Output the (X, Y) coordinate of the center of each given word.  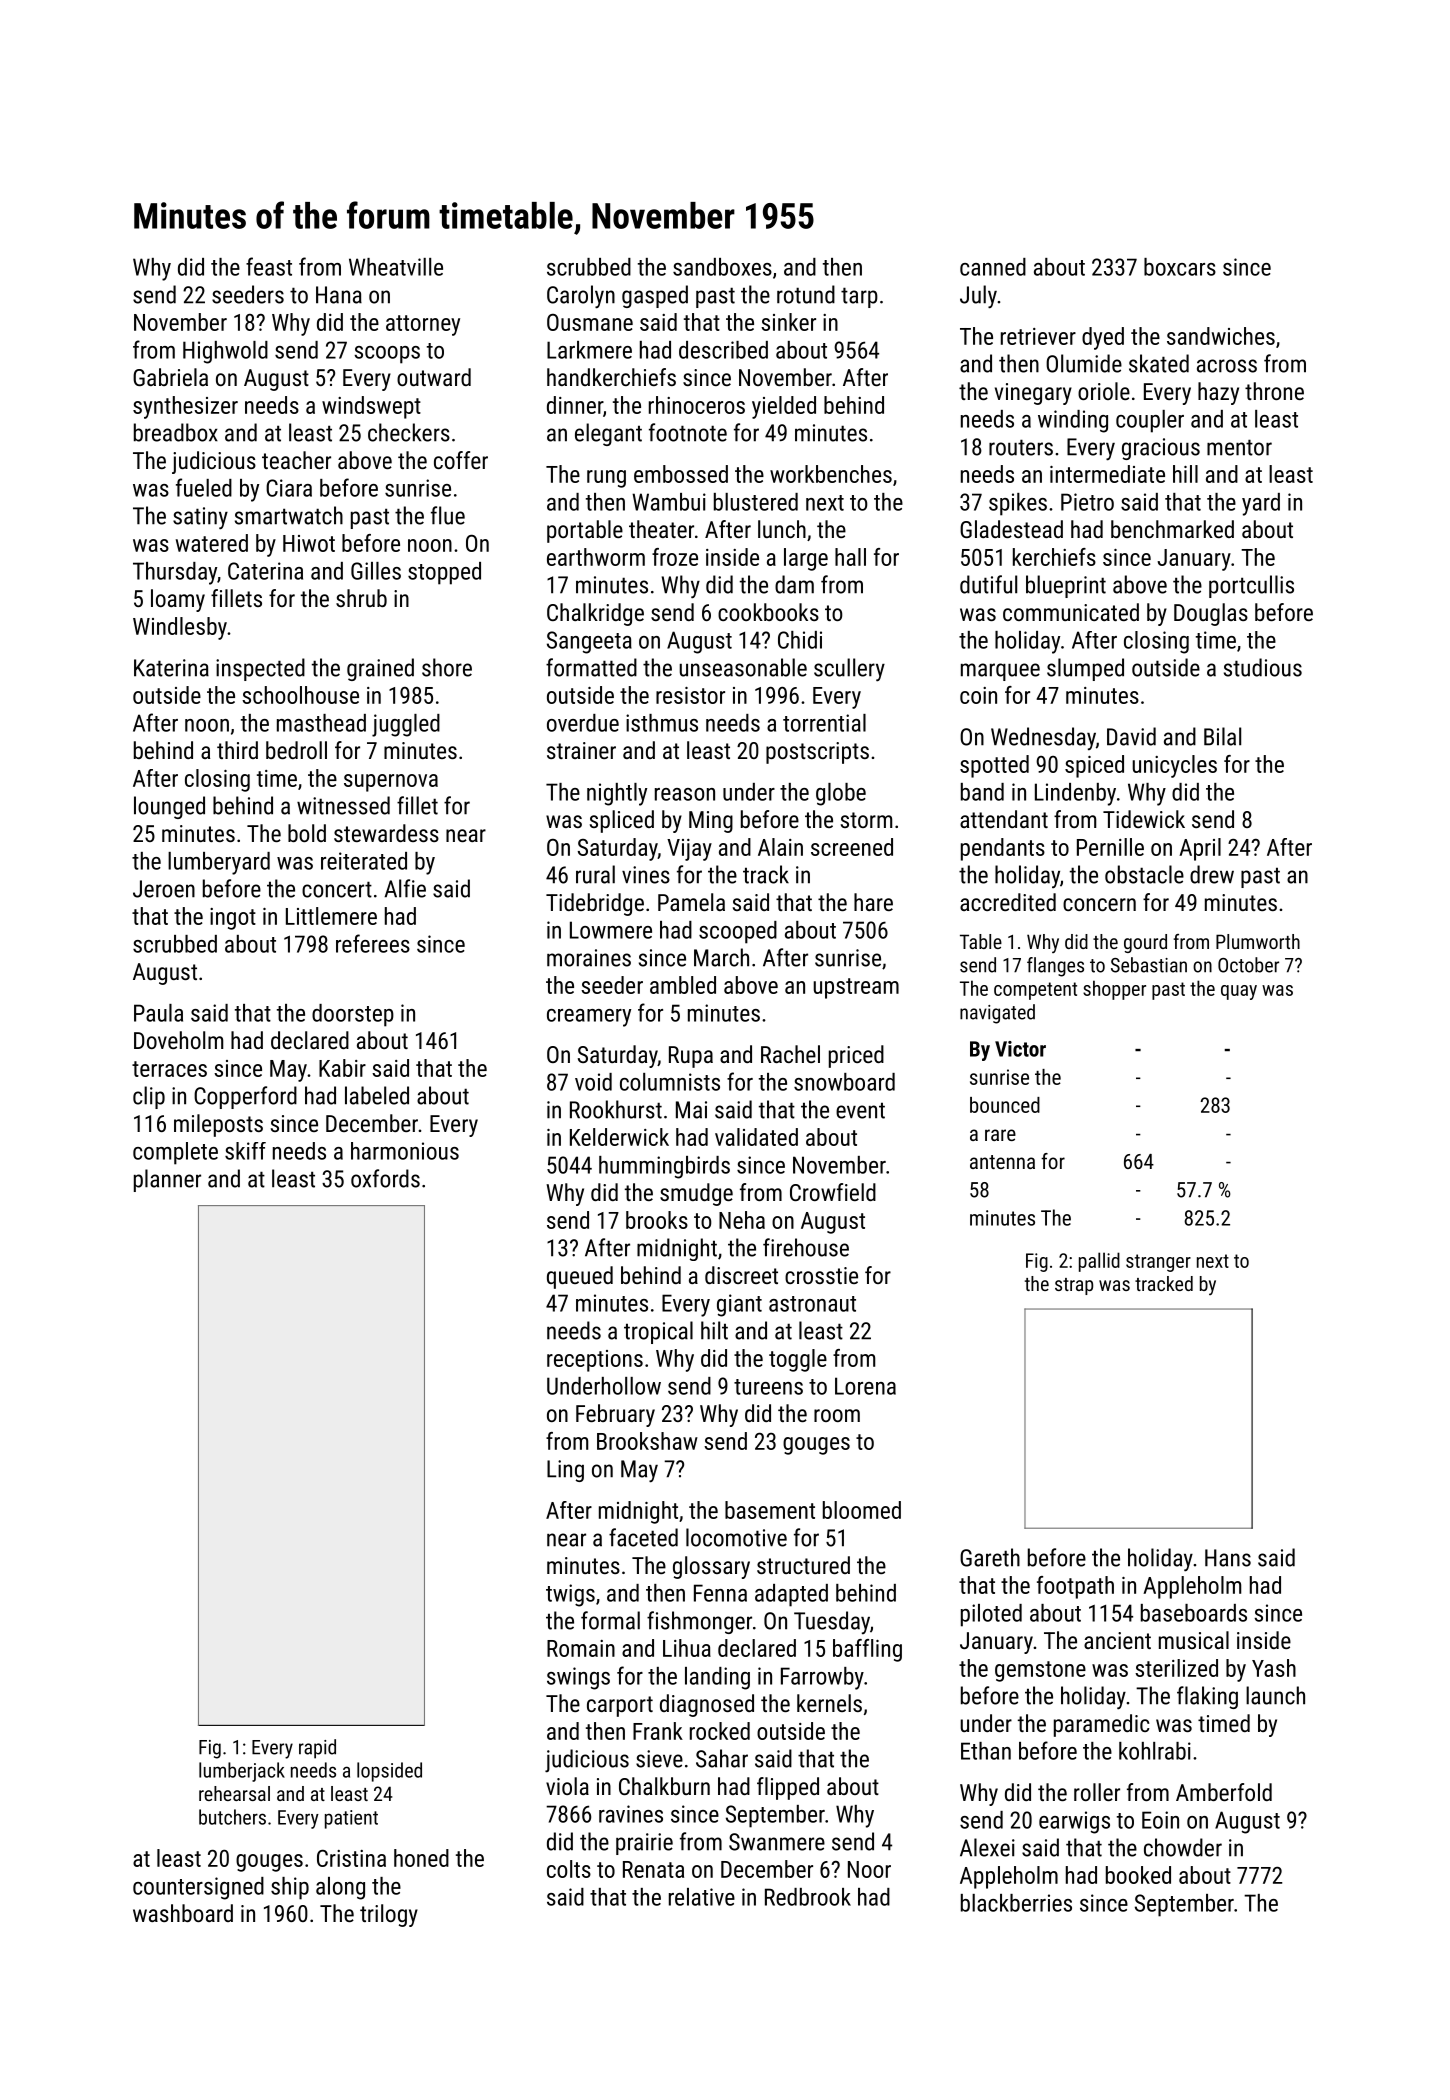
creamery (589, 1018)
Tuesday (832, 1622)
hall (850, 557)
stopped (444, 573)
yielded (784, 407)
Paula (158, 1013)
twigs (570, 1595)
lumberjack (242, 1772)
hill (1185, 474)
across (1227, 366)
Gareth (990, 1557)
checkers (409, 432)
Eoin (1160, 1820)
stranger (1158, 1263)
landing (717, 1678)
